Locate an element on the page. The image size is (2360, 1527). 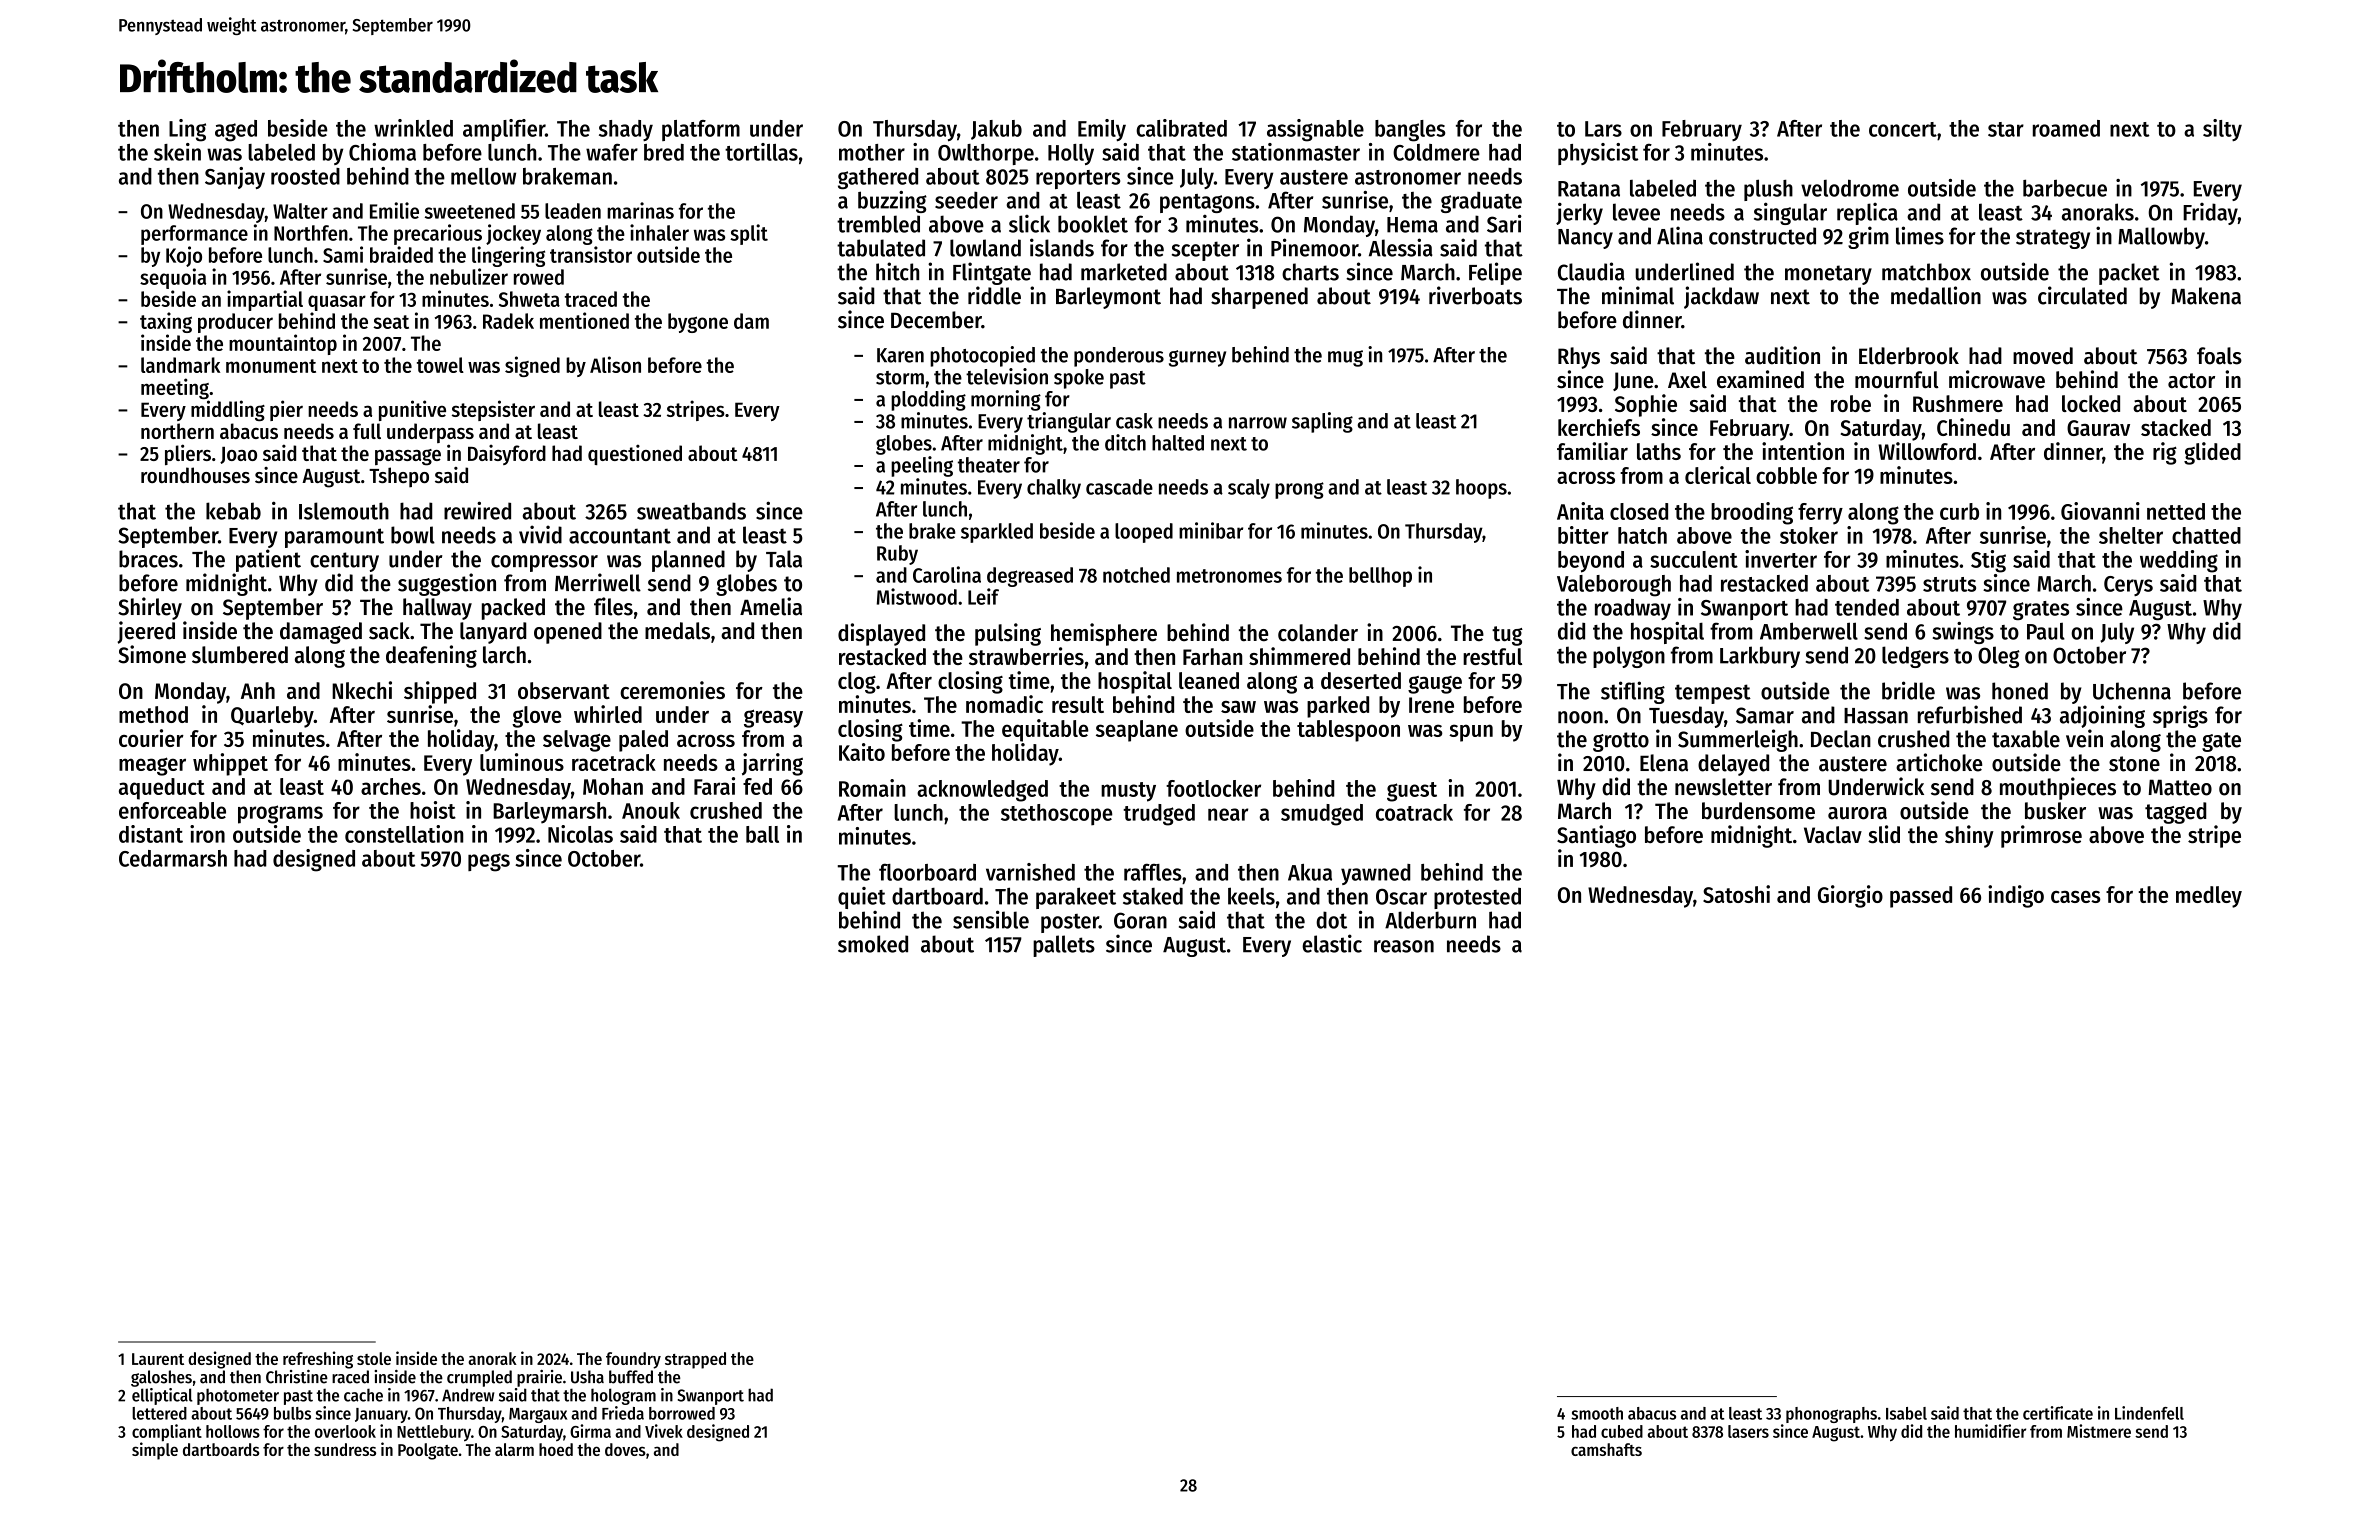
silty is located at coordinates (2222, 130).
